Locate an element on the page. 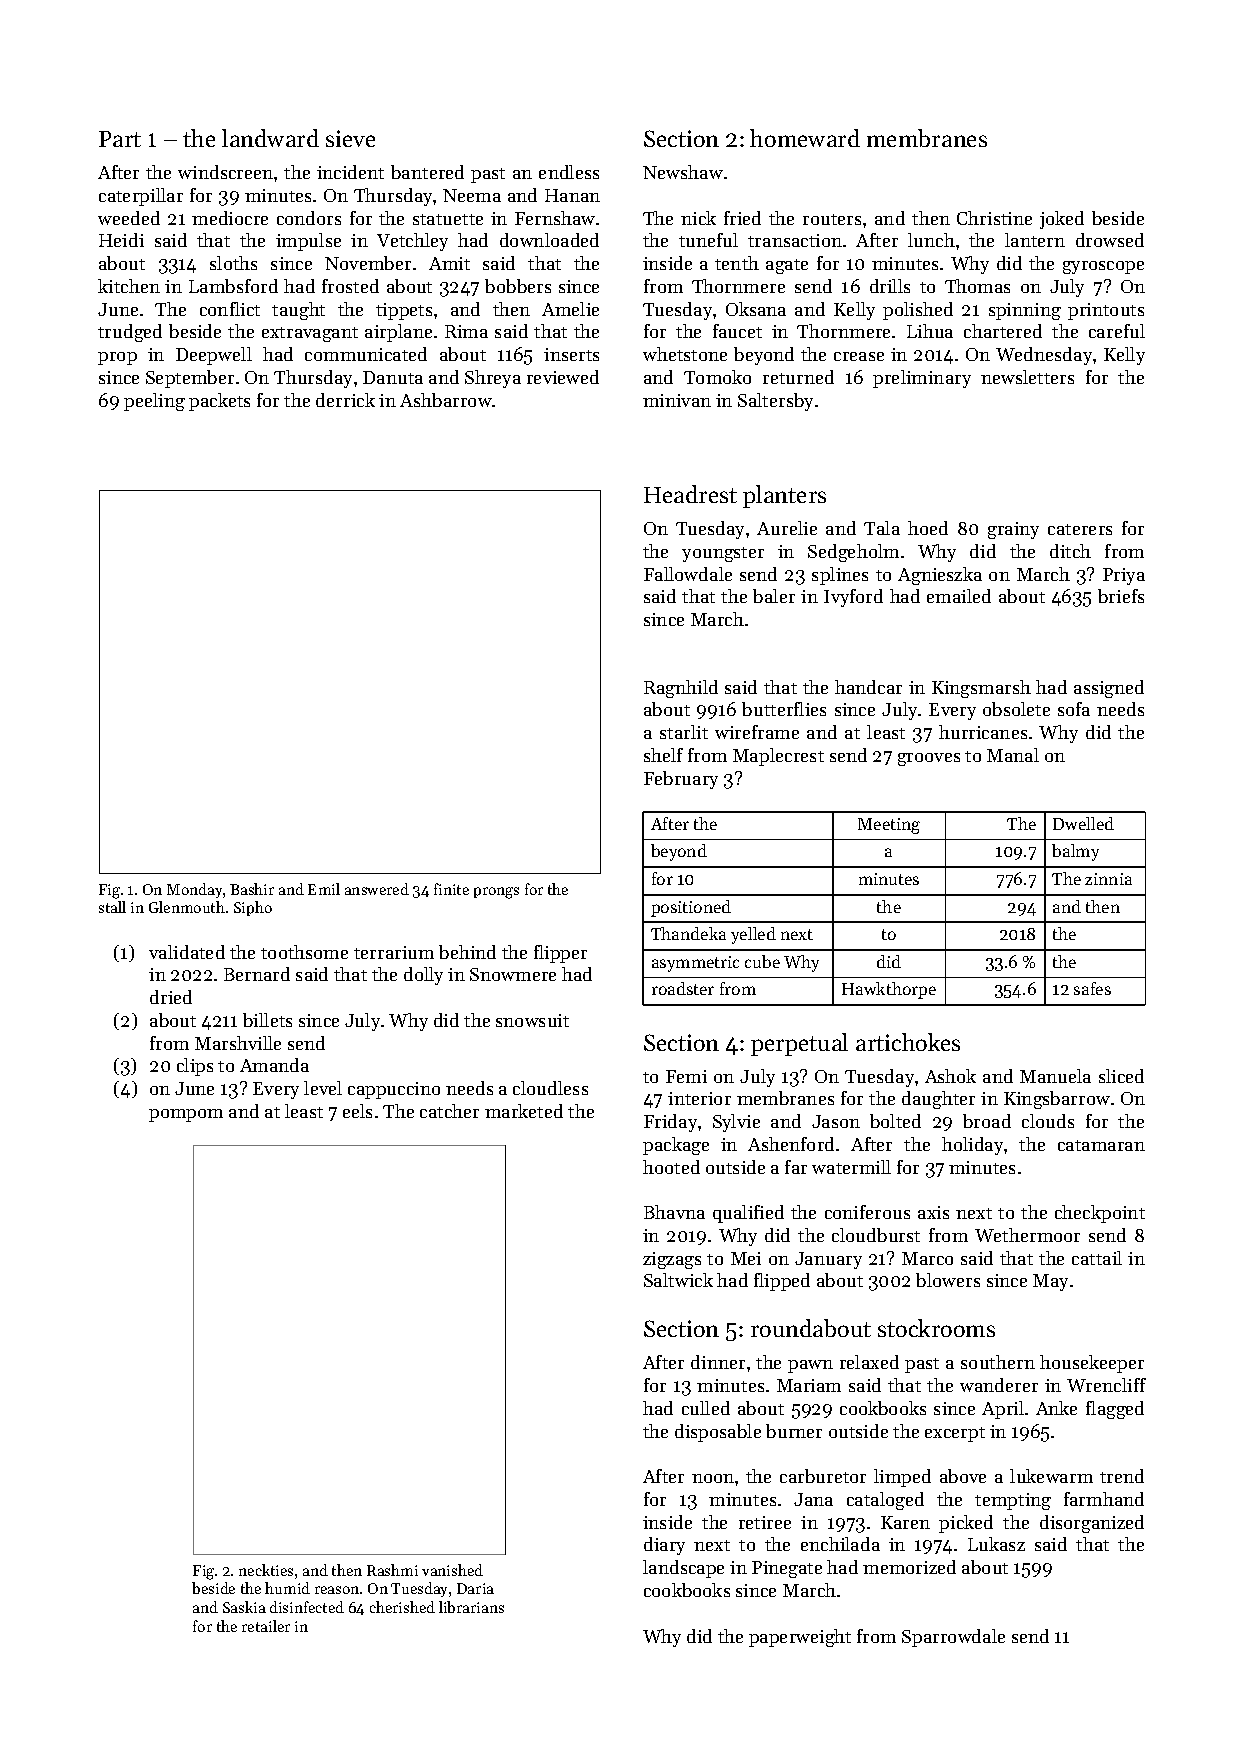  endless is located at coordinates (569, 172).
